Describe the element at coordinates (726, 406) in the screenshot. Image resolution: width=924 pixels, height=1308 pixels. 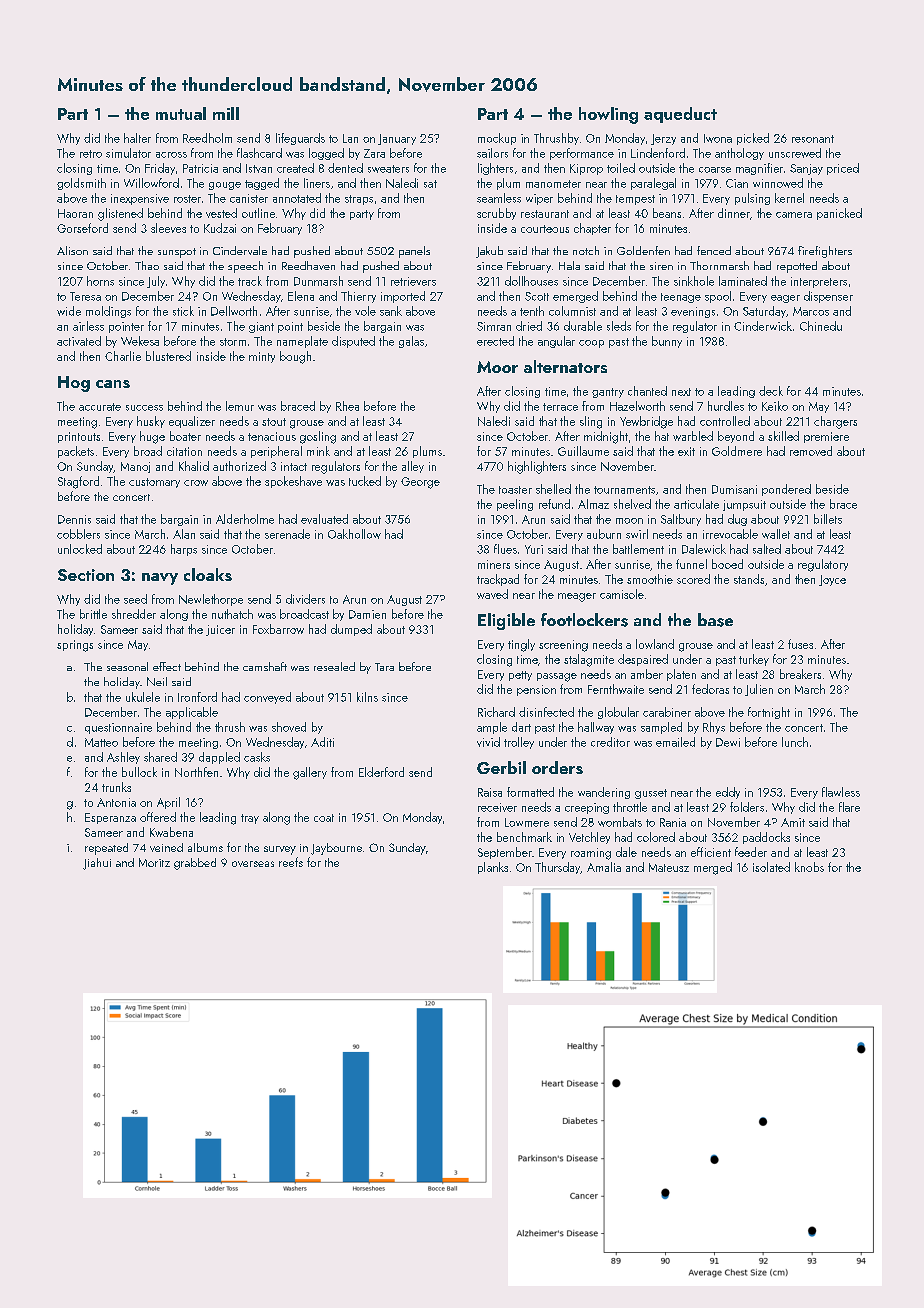
I see `hurdles` at that location.
